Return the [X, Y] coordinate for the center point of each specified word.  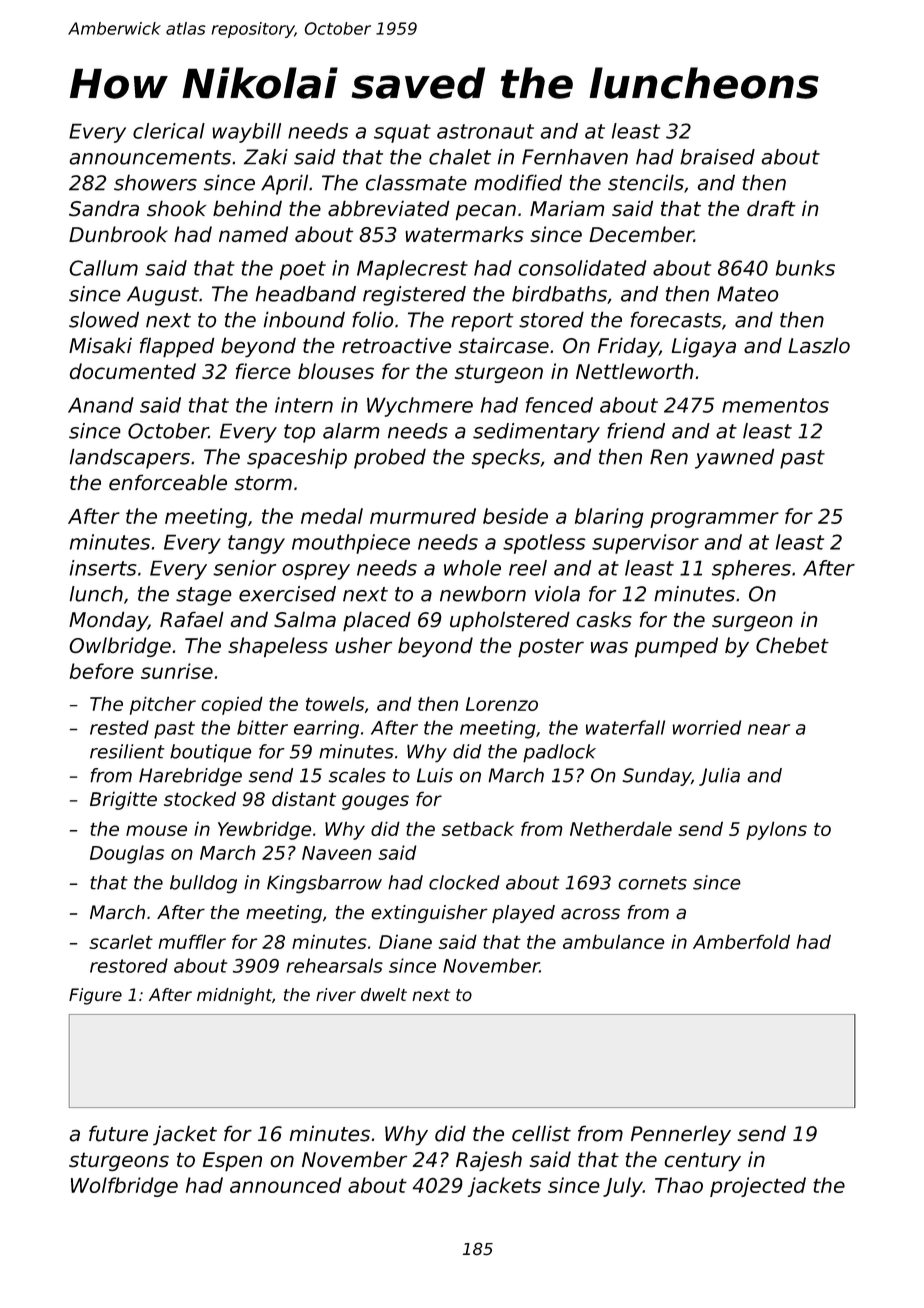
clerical [169, 131]
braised [717, 157]
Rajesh [489, 1161]
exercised [287, 594]
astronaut [485, 131]
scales [357, 775]
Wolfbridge [124, 1187]
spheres [751, 570]
